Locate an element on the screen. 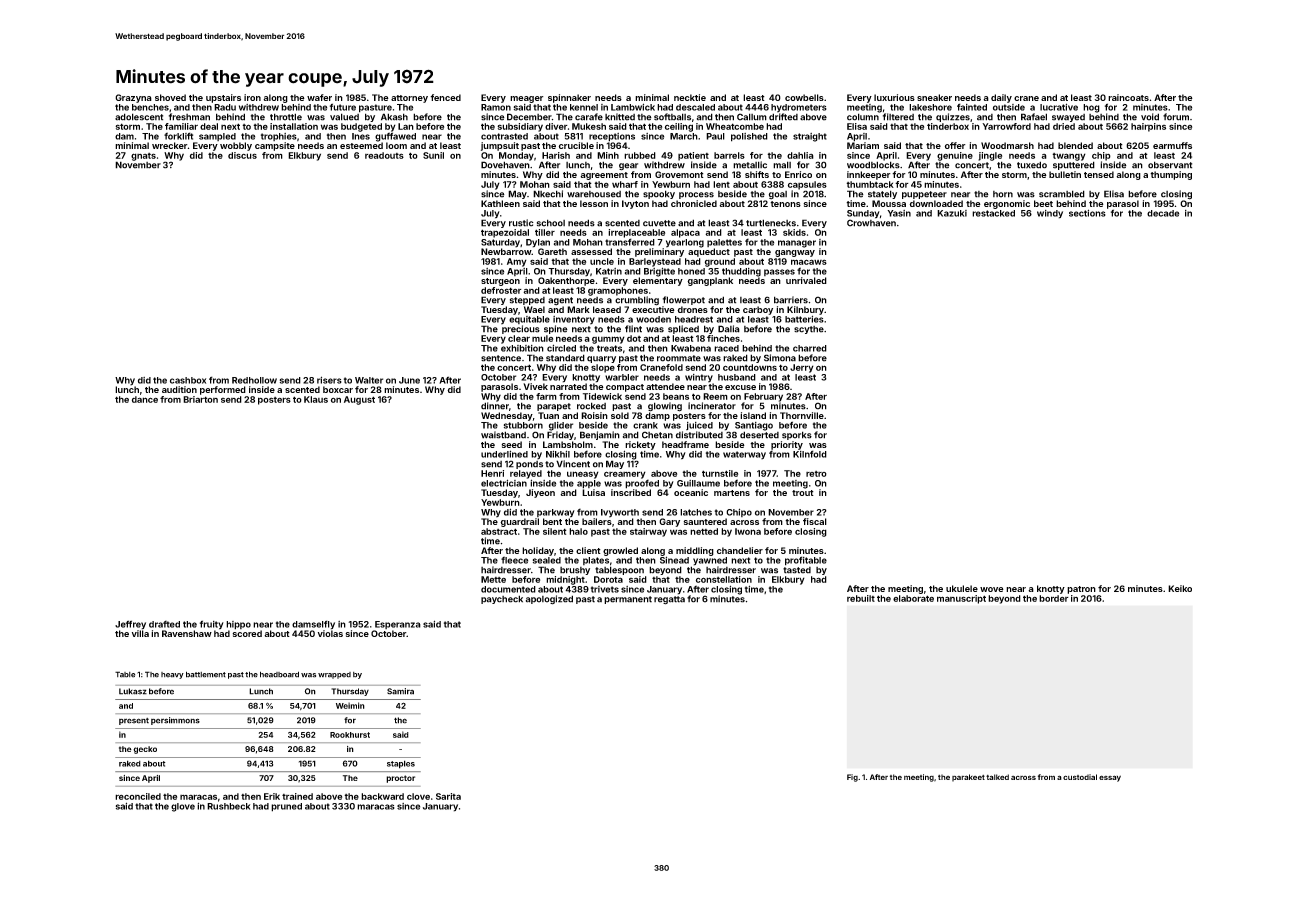 This screenshot has height=924, width=1308. spinnaker is located at coordinates (569, 98).
